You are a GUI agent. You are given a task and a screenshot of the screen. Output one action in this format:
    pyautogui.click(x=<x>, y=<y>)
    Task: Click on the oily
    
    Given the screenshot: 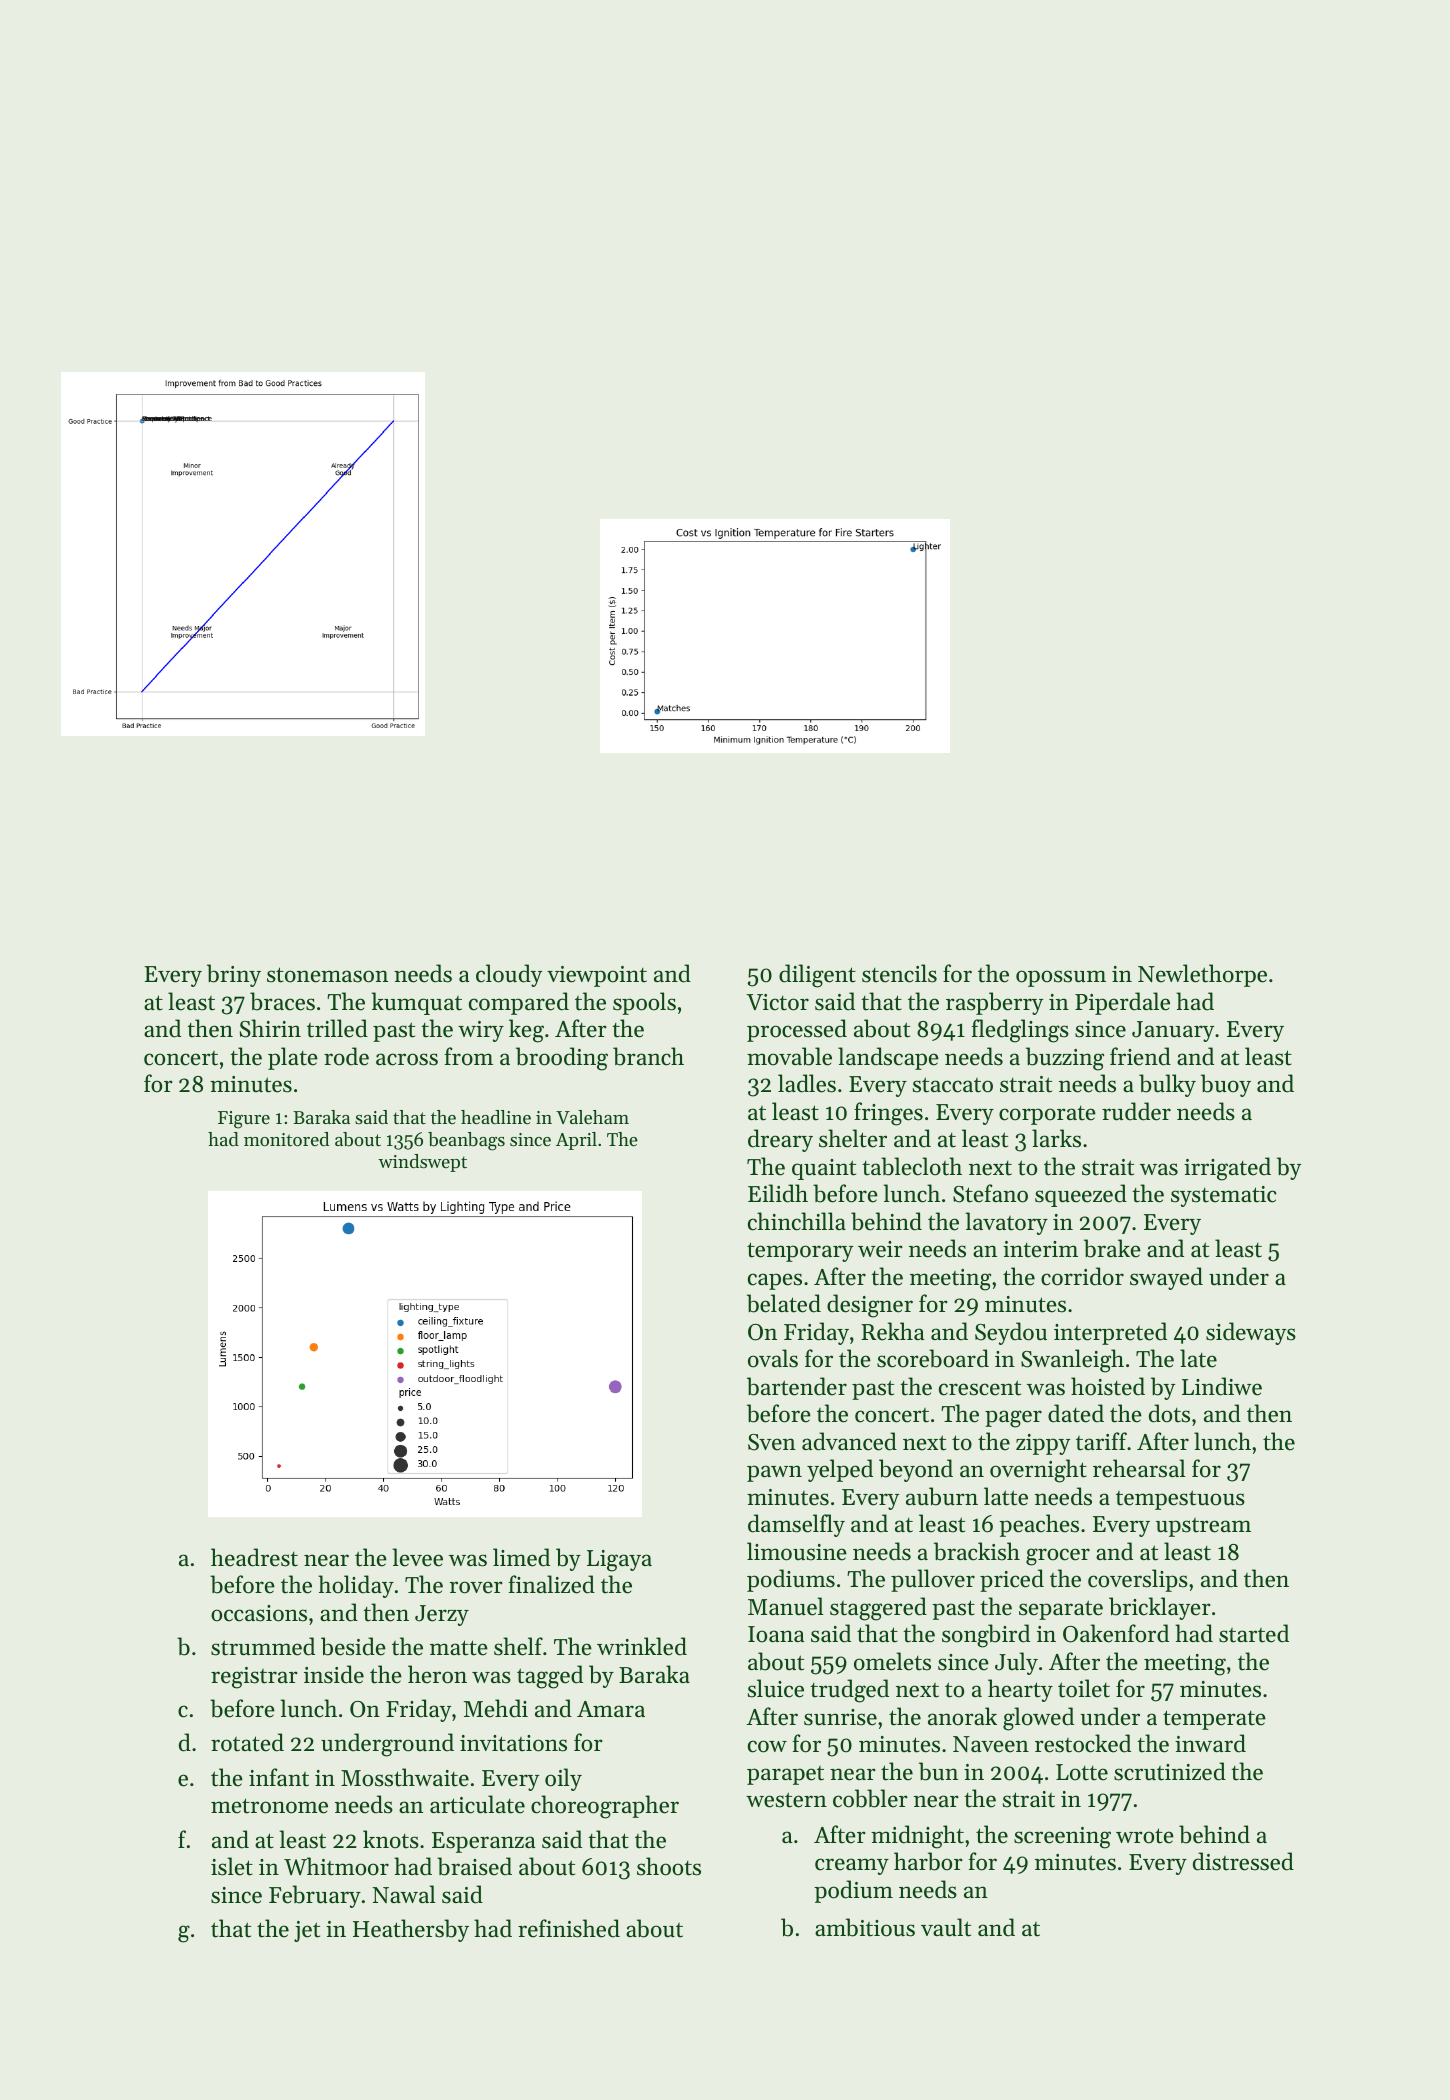 What is the action you would take?
    pyautogui.click(x=563, y=1779)
